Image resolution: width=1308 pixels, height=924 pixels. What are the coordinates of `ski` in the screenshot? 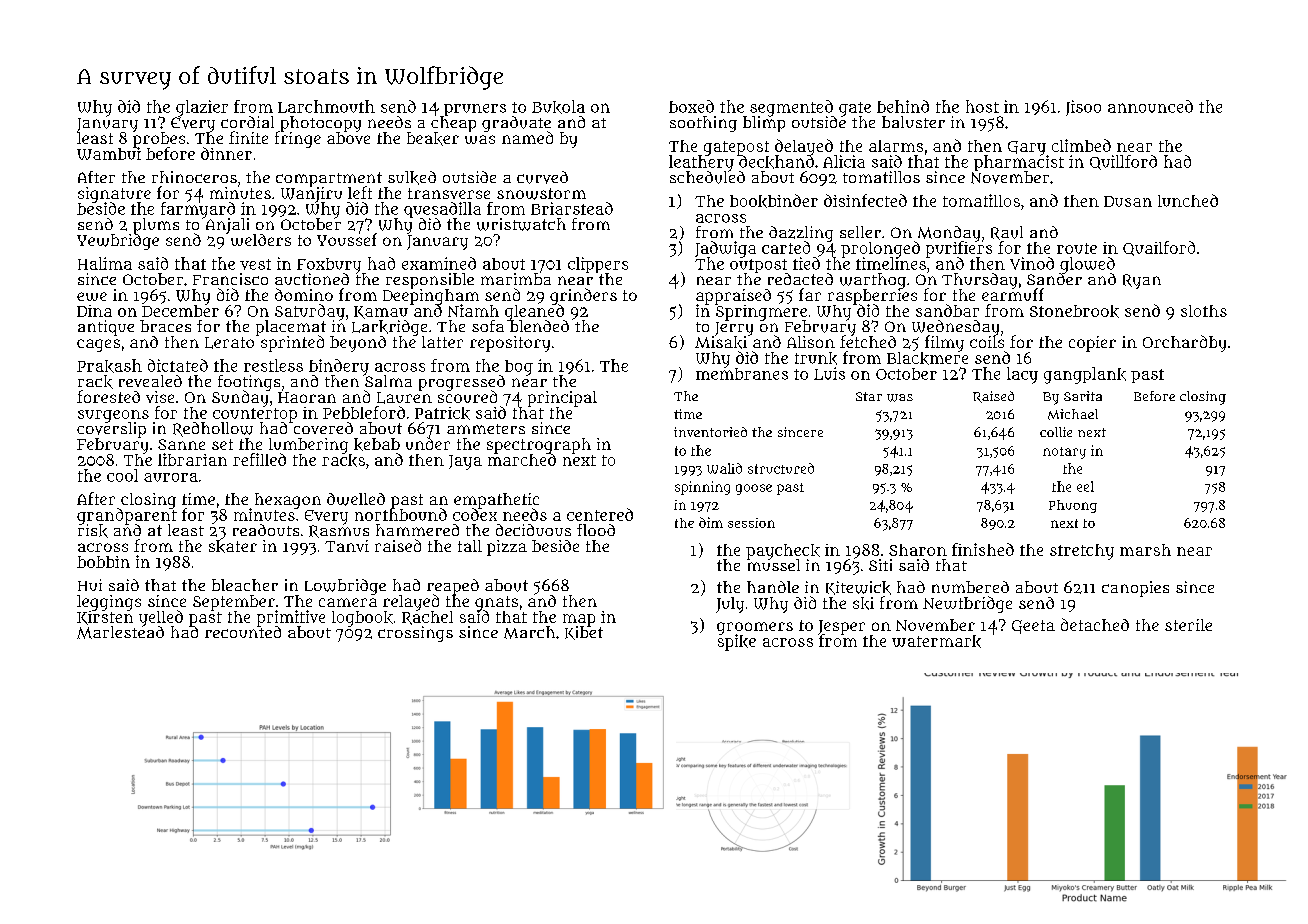 It's located at (863, 603).
